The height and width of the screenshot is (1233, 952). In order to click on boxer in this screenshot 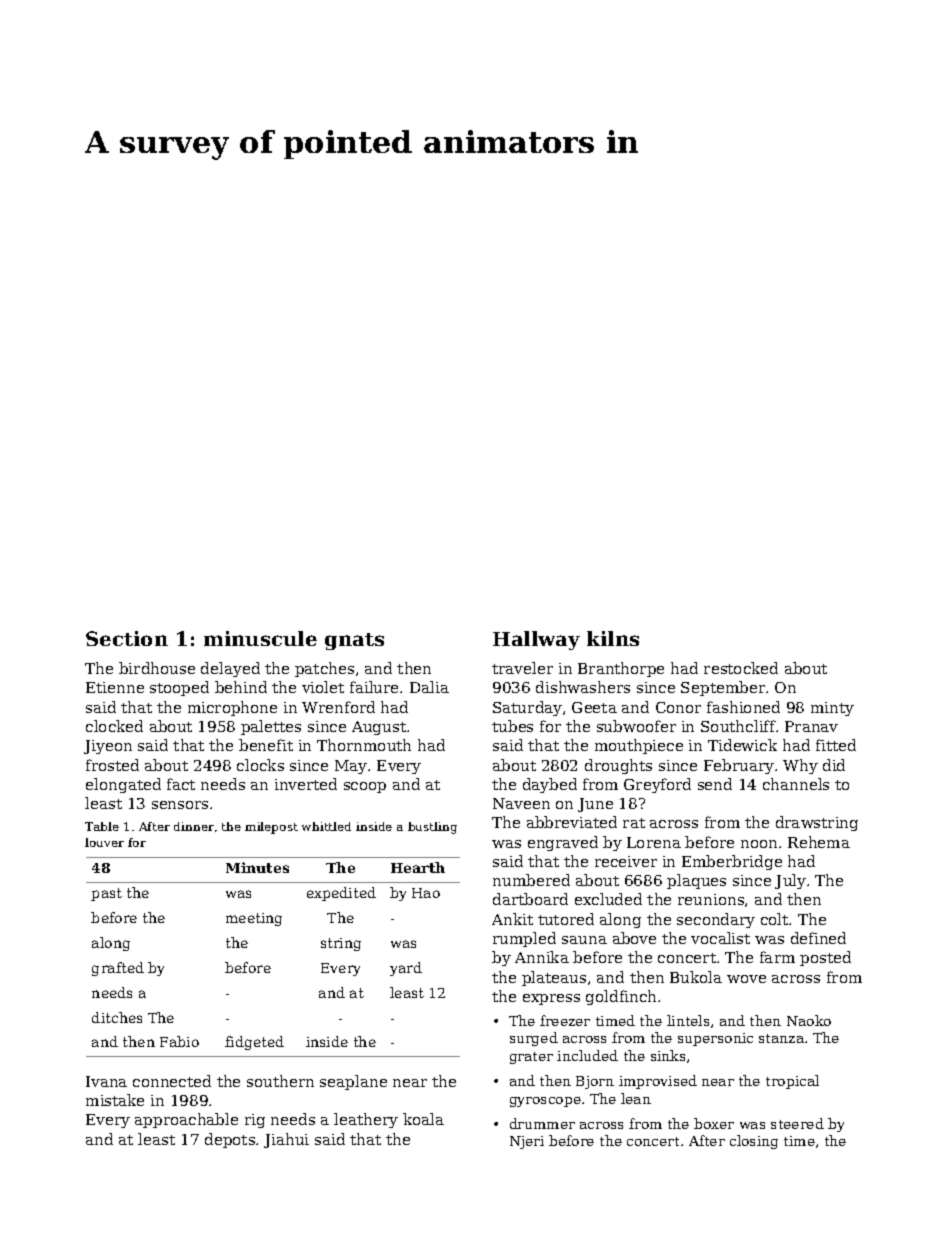, I will do `click(714, 1123)`.
